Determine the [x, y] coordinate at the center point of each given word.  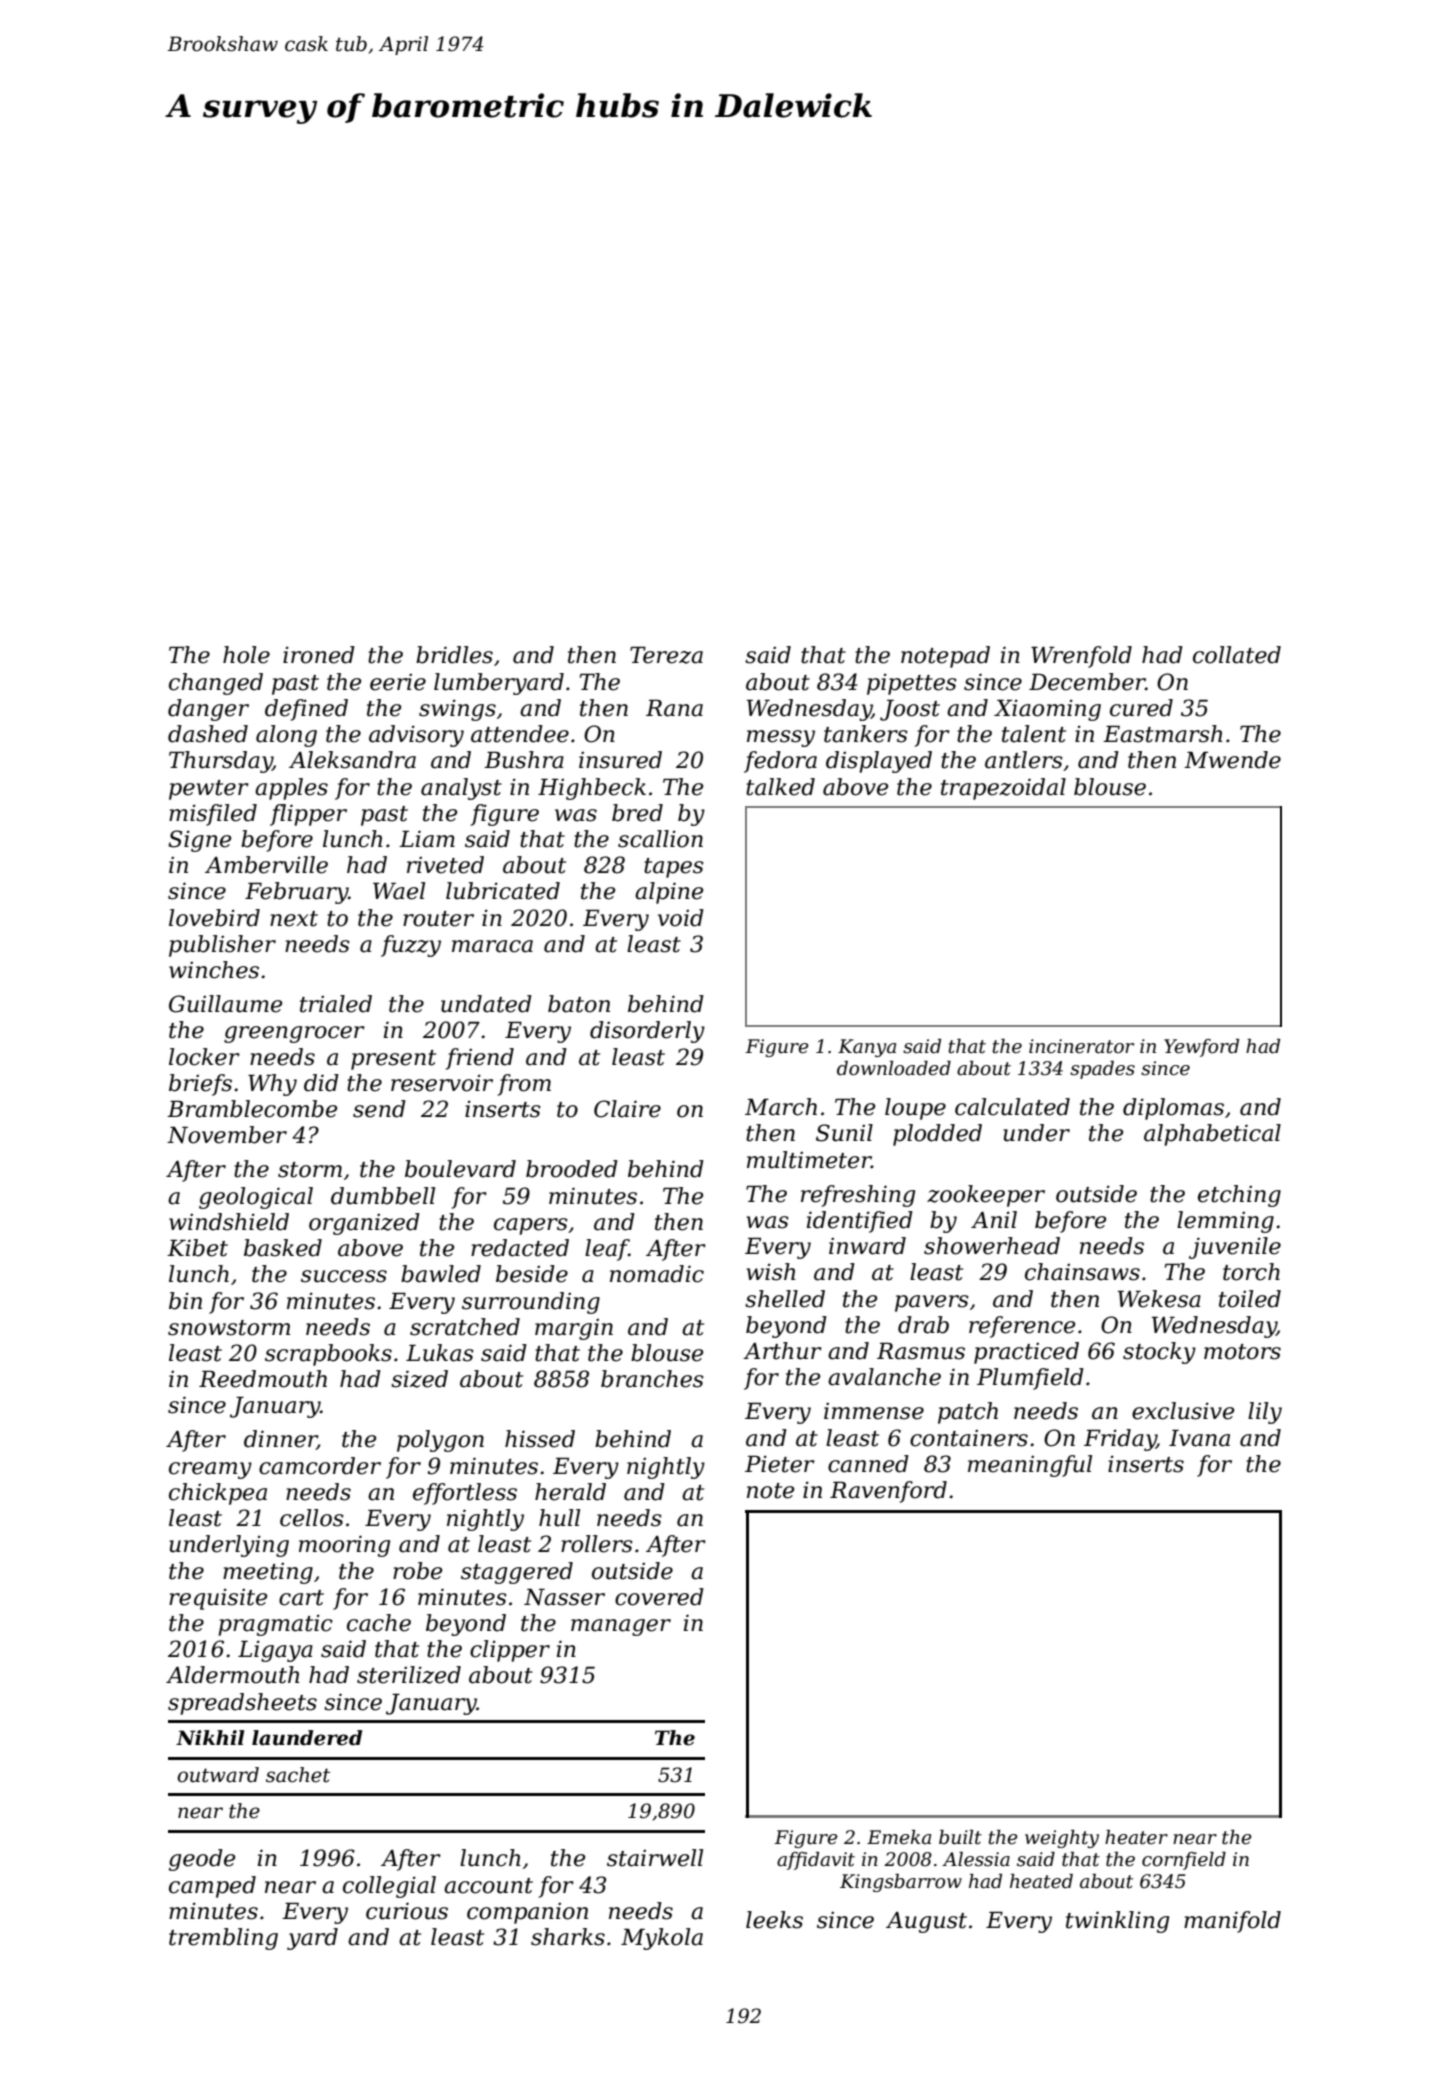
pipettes [912, 684]
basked [283, 1248]
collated [1237, 655]
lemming [1225, 1222]
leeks [774, 1920]
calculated [1012, 1107]
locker [204, 1057]
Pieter [780, 1464]
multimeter [809, 1160]
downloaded [894, 1068]
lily [1265, 1413]
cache [379, 1623]
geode [202, 1860]
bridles [454, 655]
